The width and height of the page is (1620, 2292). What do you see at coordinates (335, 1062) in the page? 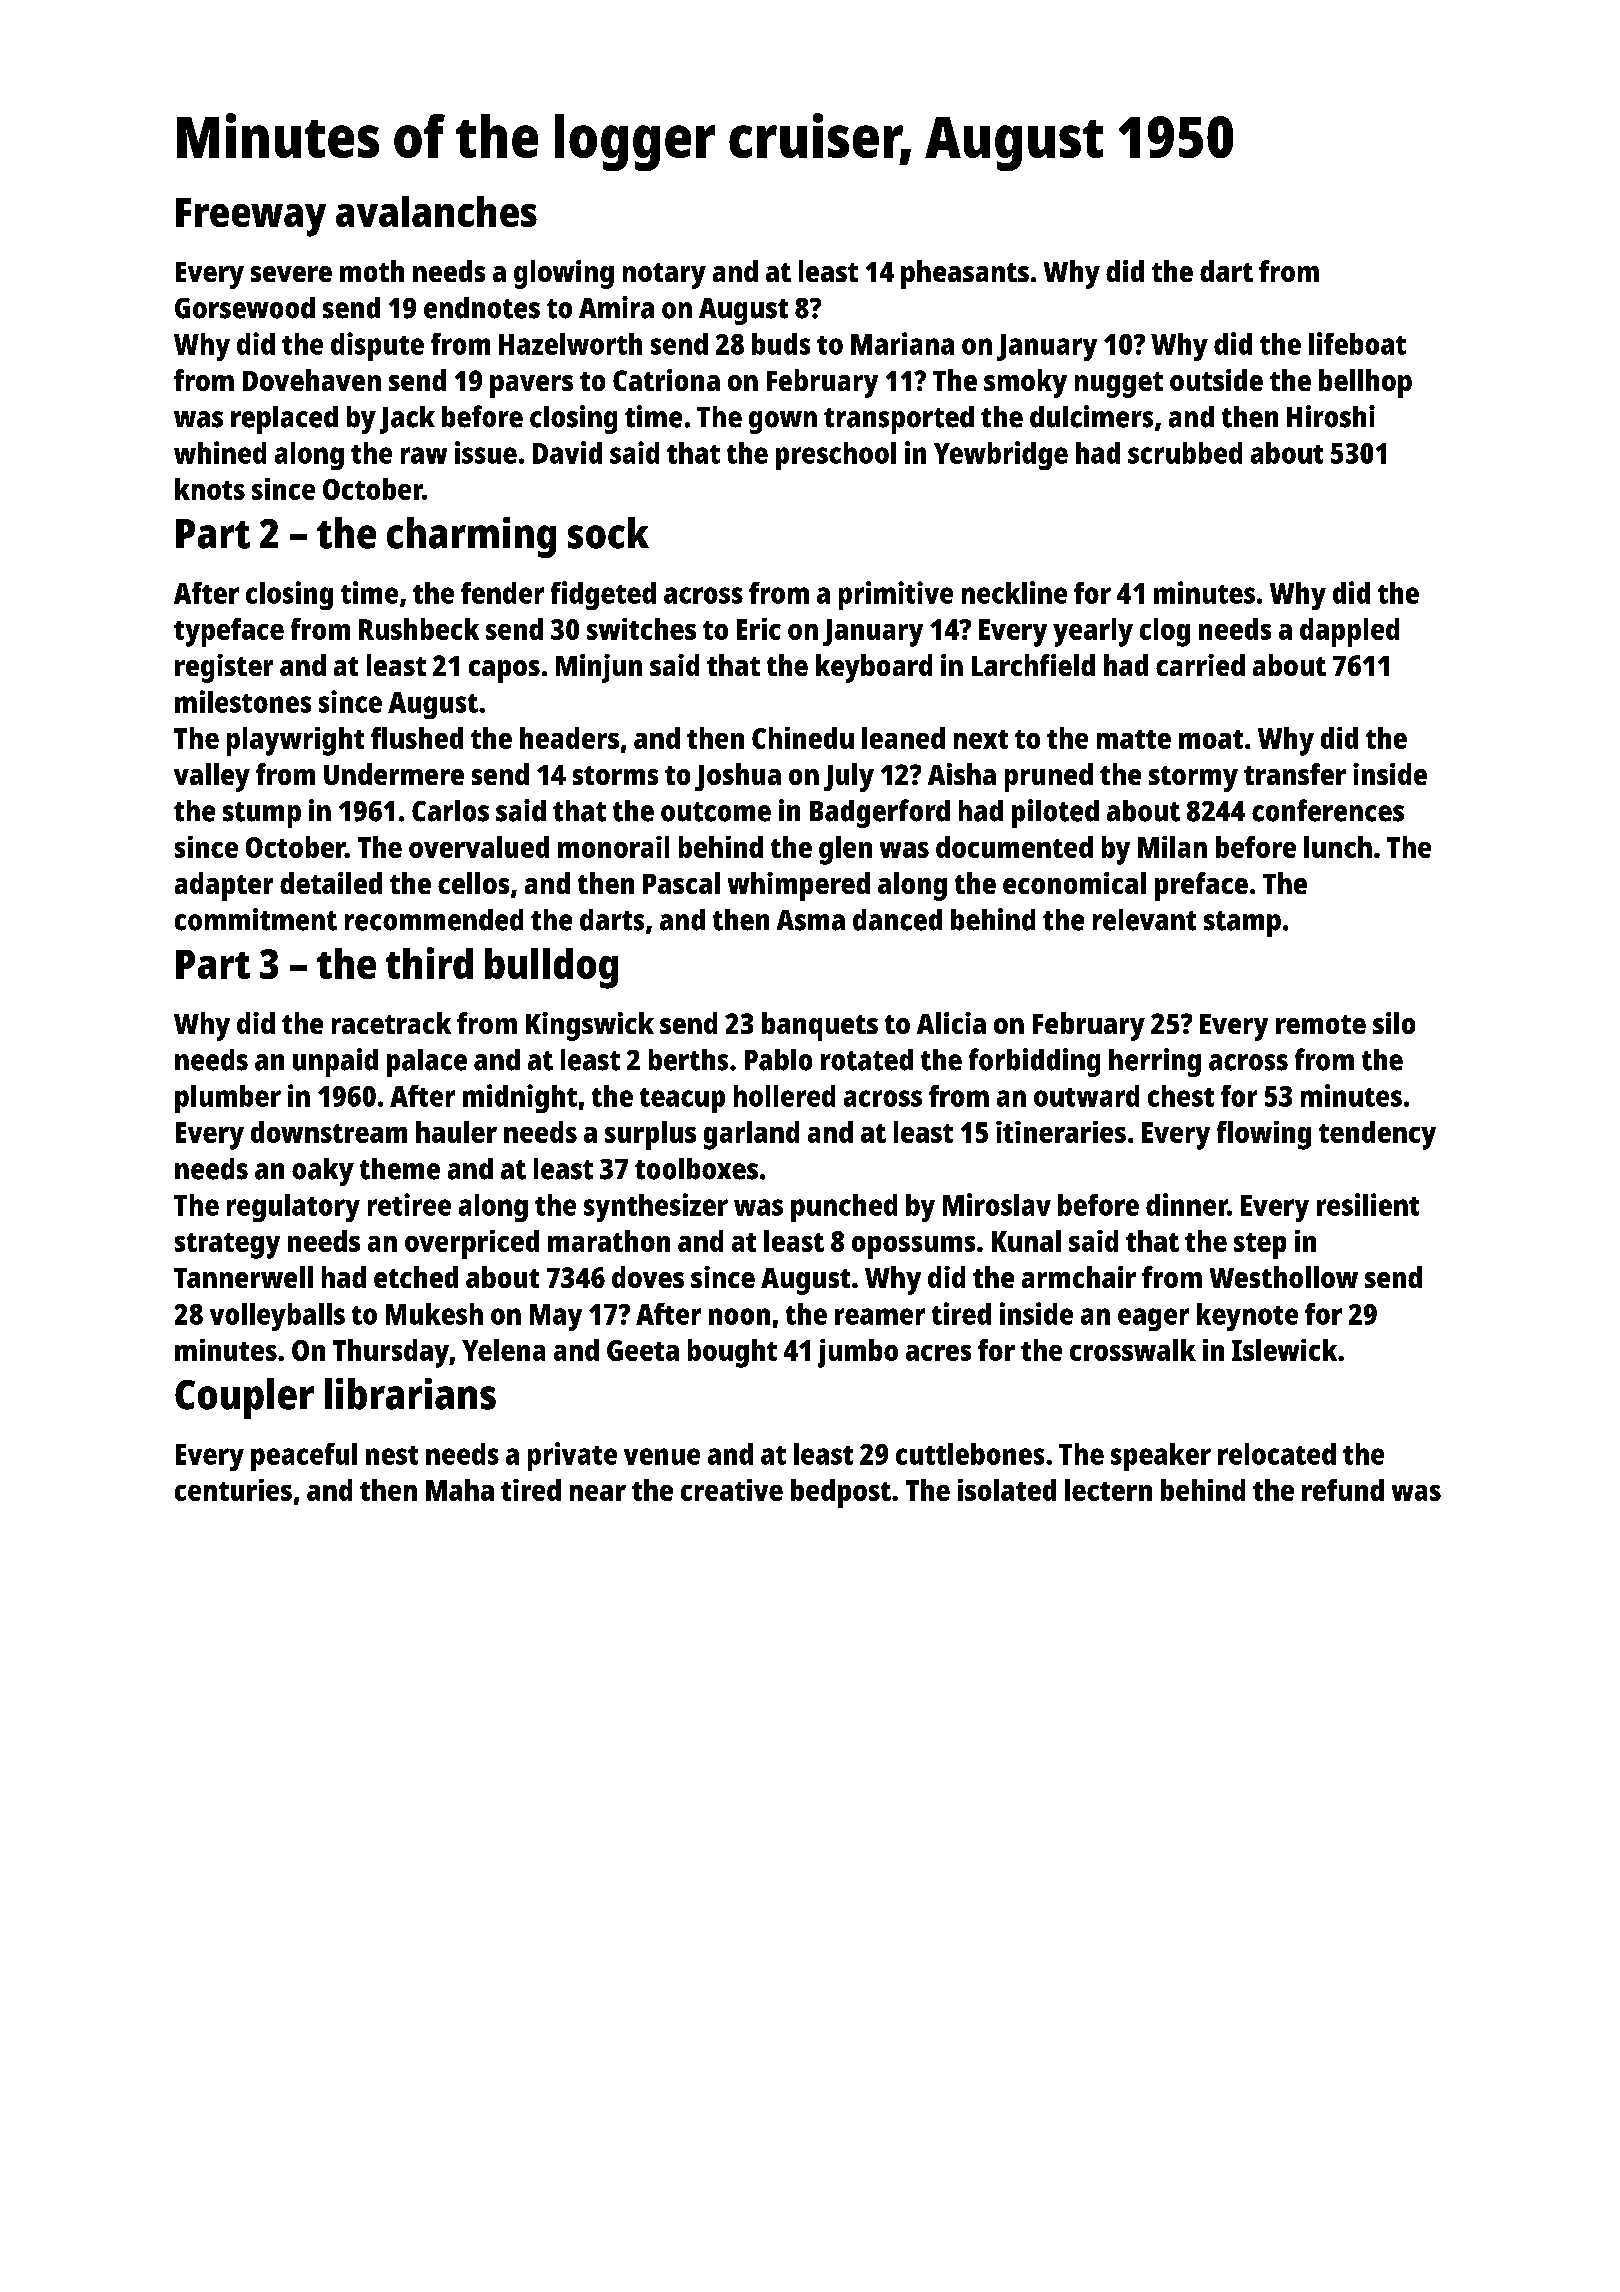
I see `unpaid` at bounding box center [335, 1062].
